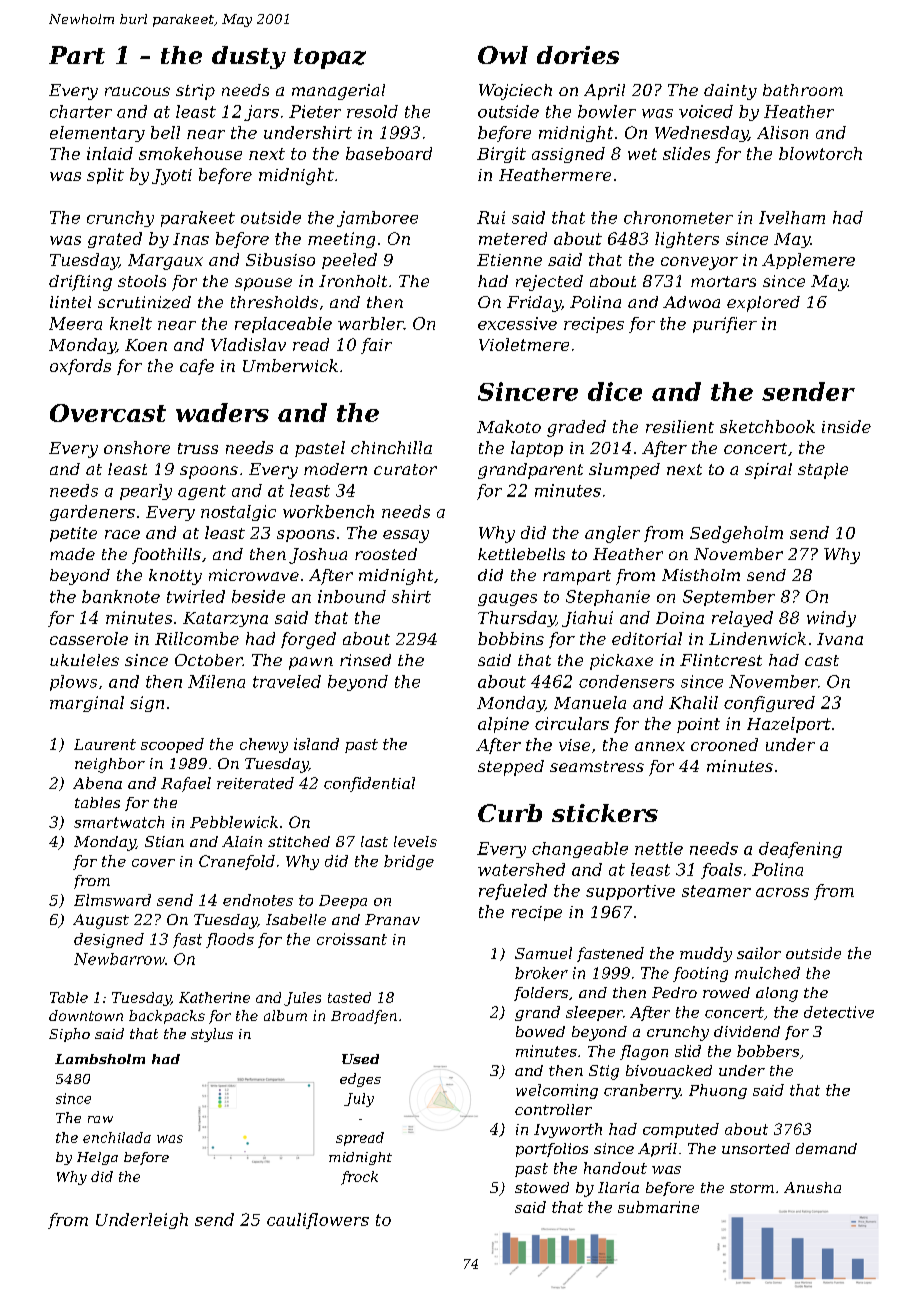 The image size is (924, 1308). I want to click on dories, so click(578, 55).
